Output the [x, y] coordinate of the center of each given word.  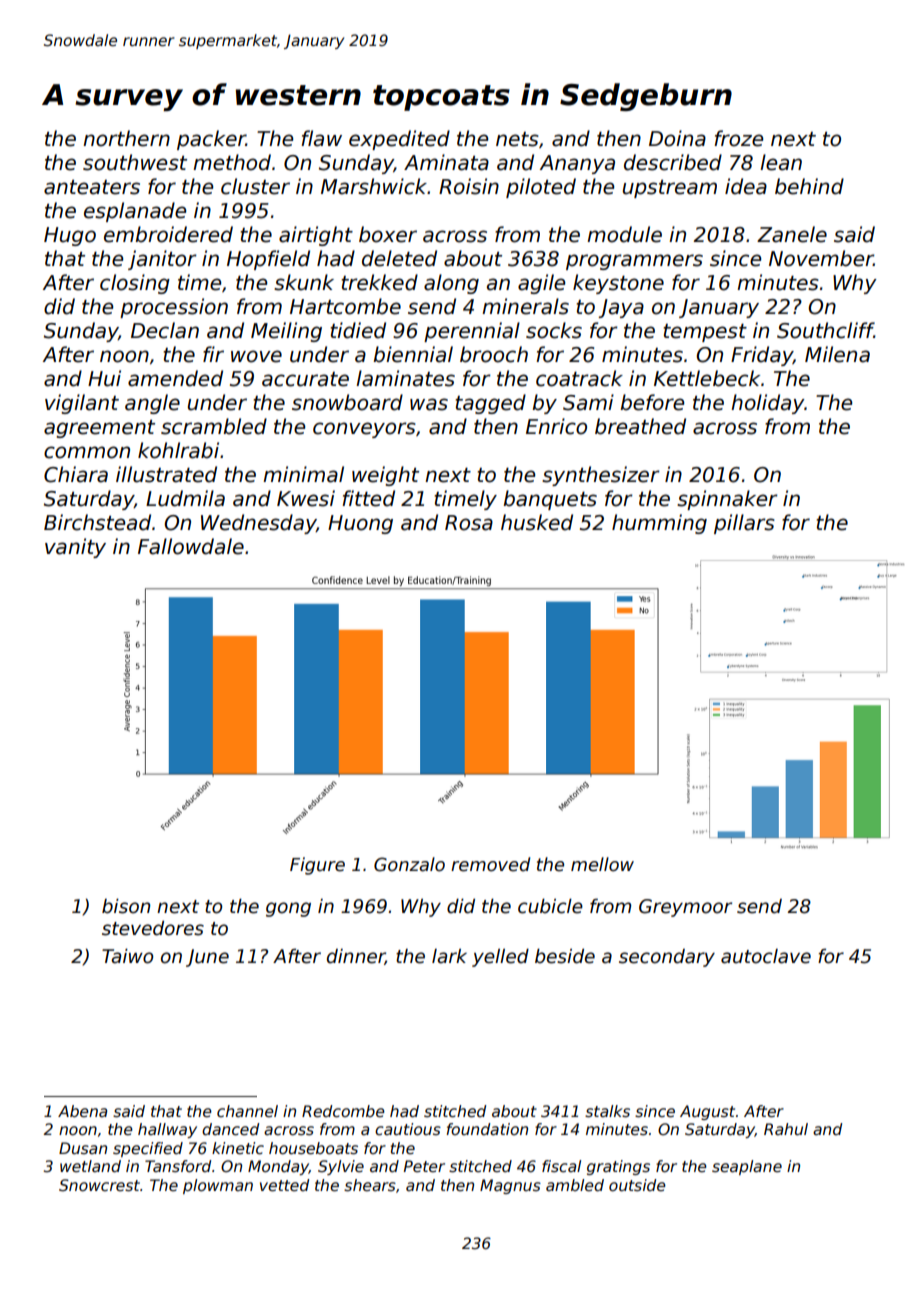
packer [211, 140]
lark [449, 956]
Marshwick [374, 186]
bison [126, 906]
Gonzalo [409, 864]
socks [554, 330]
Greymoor [685, 908]
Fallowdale [191, 546]
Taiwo [127, 956]
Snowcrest [99, 1185]
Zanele [792, 234]
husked [537, 522]
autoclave [766, 956]
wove [256, 356]
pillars [744, 524]
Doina [677, 138]
